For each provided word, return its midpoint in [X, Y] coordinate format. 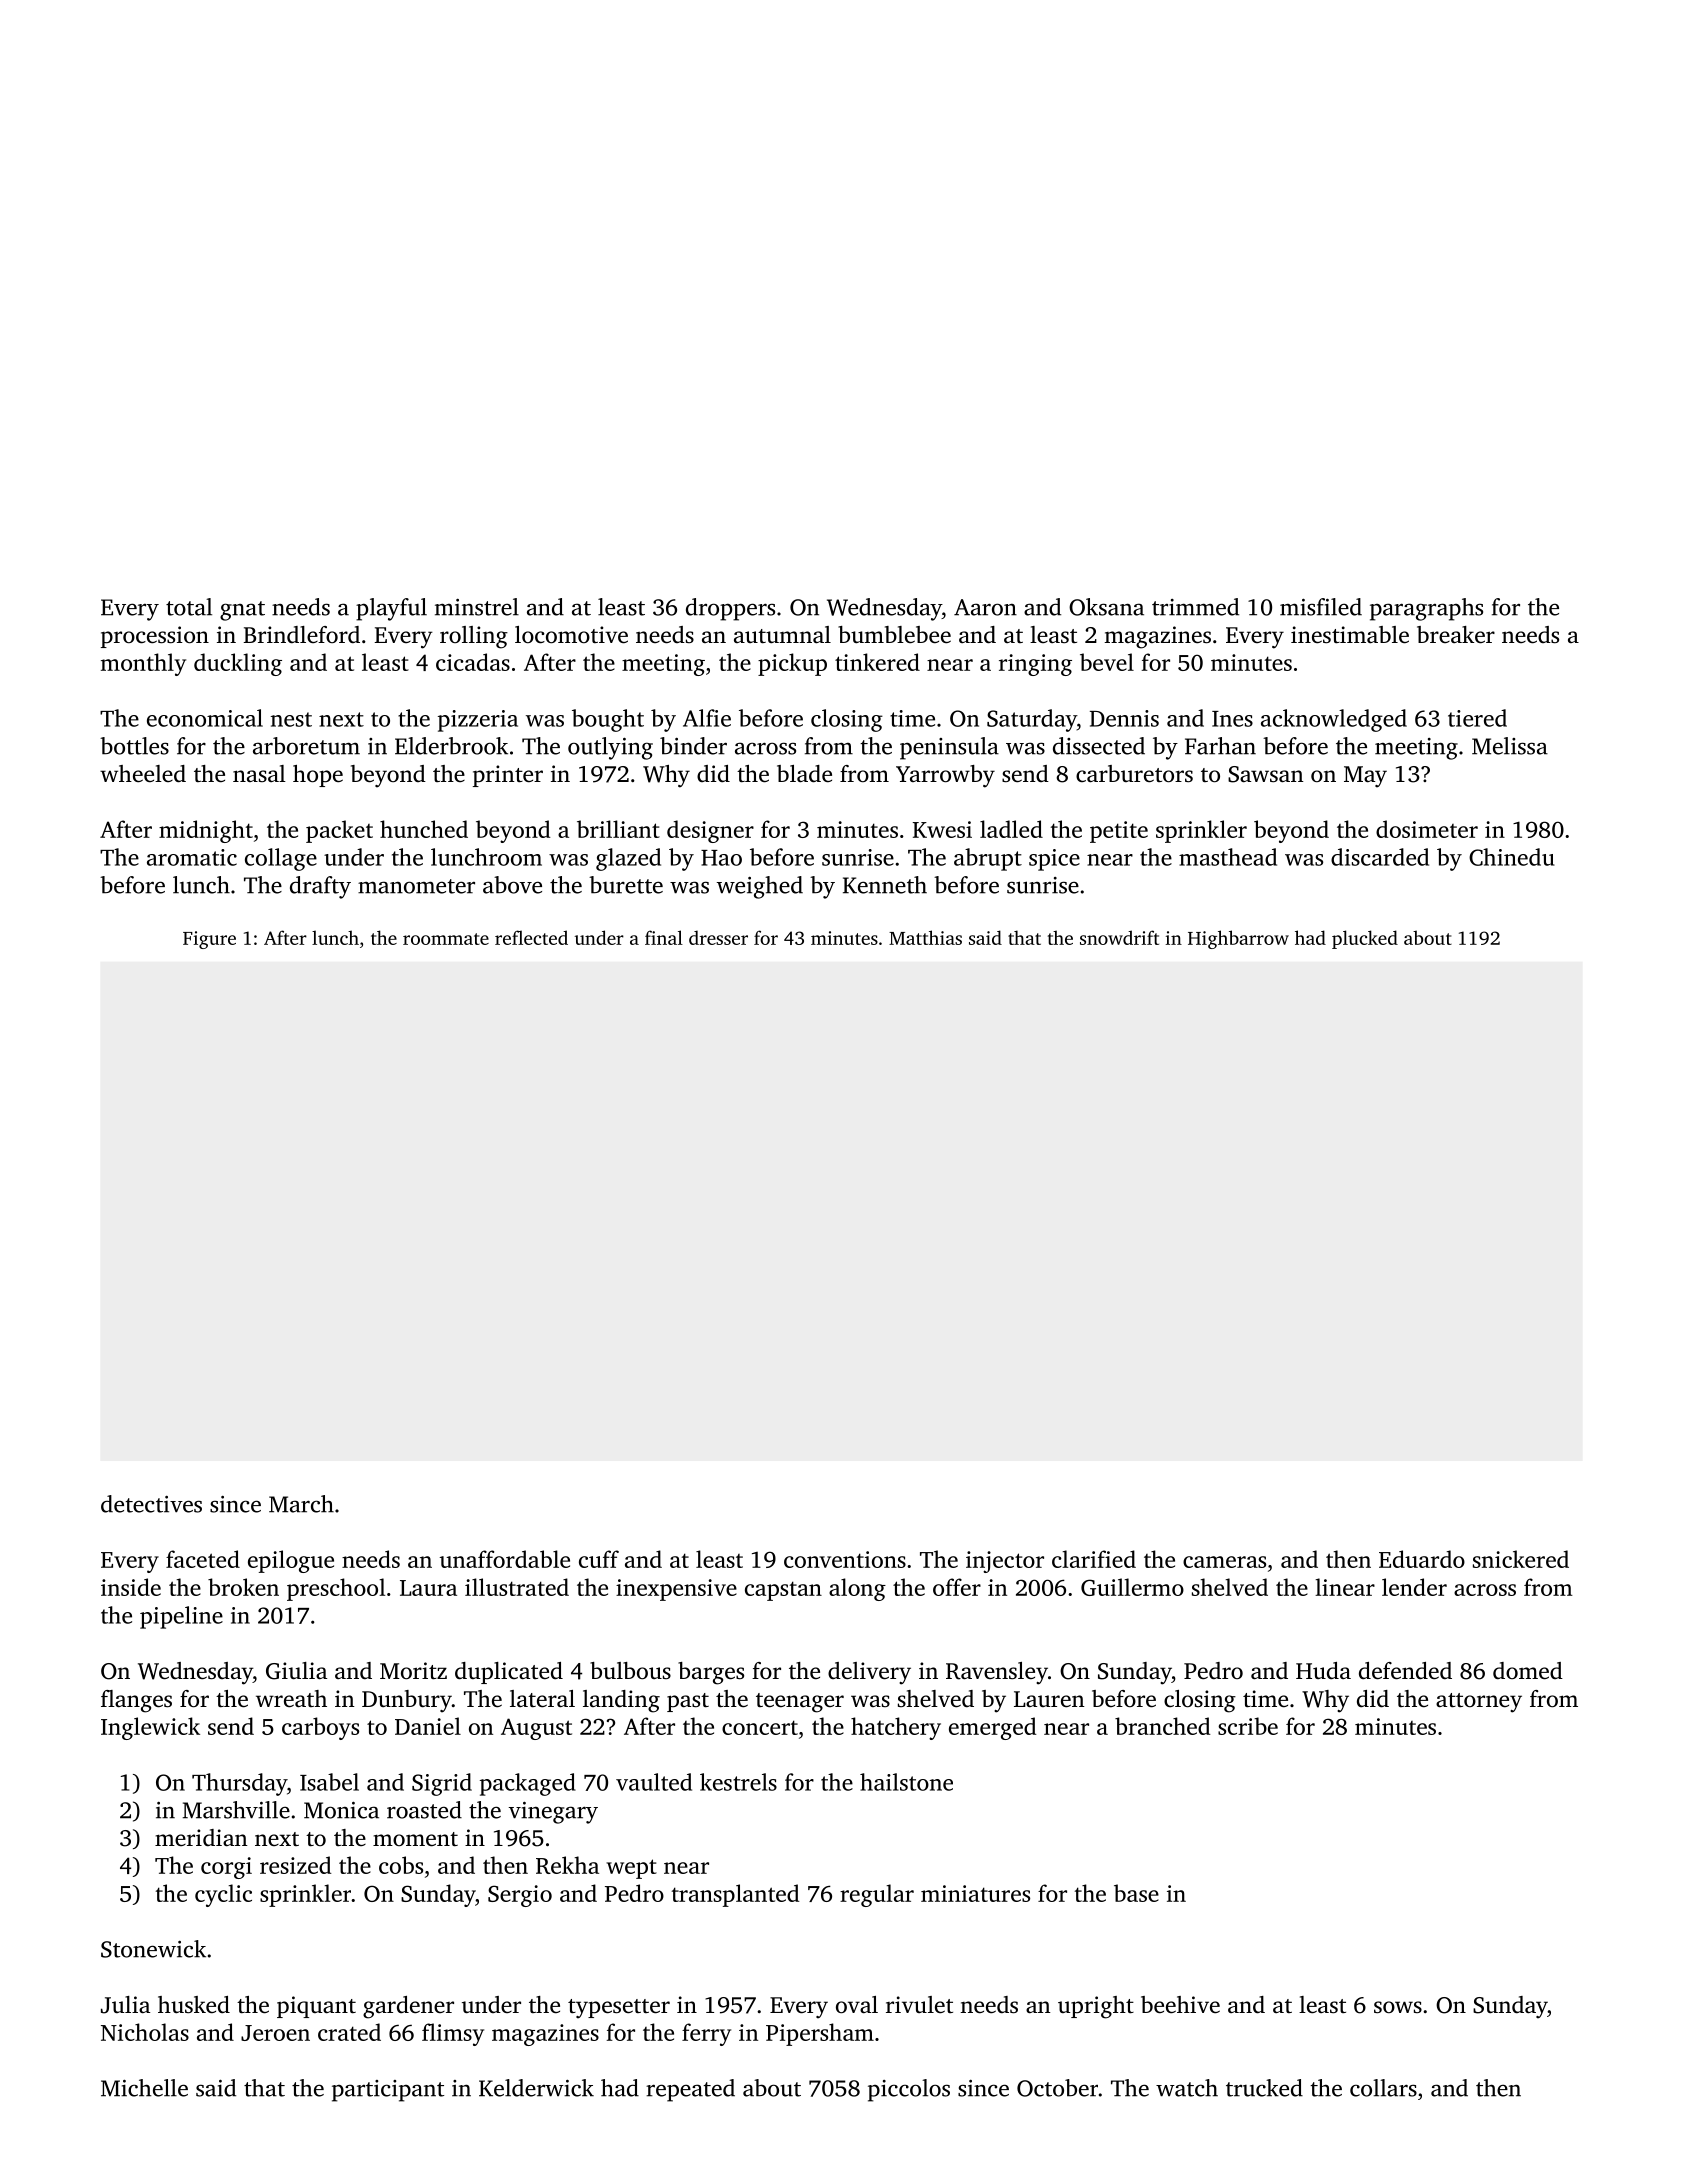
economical [205, 718]
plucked [1365, 939]
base [1136, 1893]
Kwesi [942, 829]
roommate [446, 939]
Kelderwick [536, 2088]
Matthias [925, 937]
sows [1398, 2007]
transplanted [735, 1895]
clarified [1094, 1559]
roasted [424, 1810]
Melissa [1510, 746]
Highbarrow [1238, 939]
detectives [151, 1504]
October [1057, 2088]
